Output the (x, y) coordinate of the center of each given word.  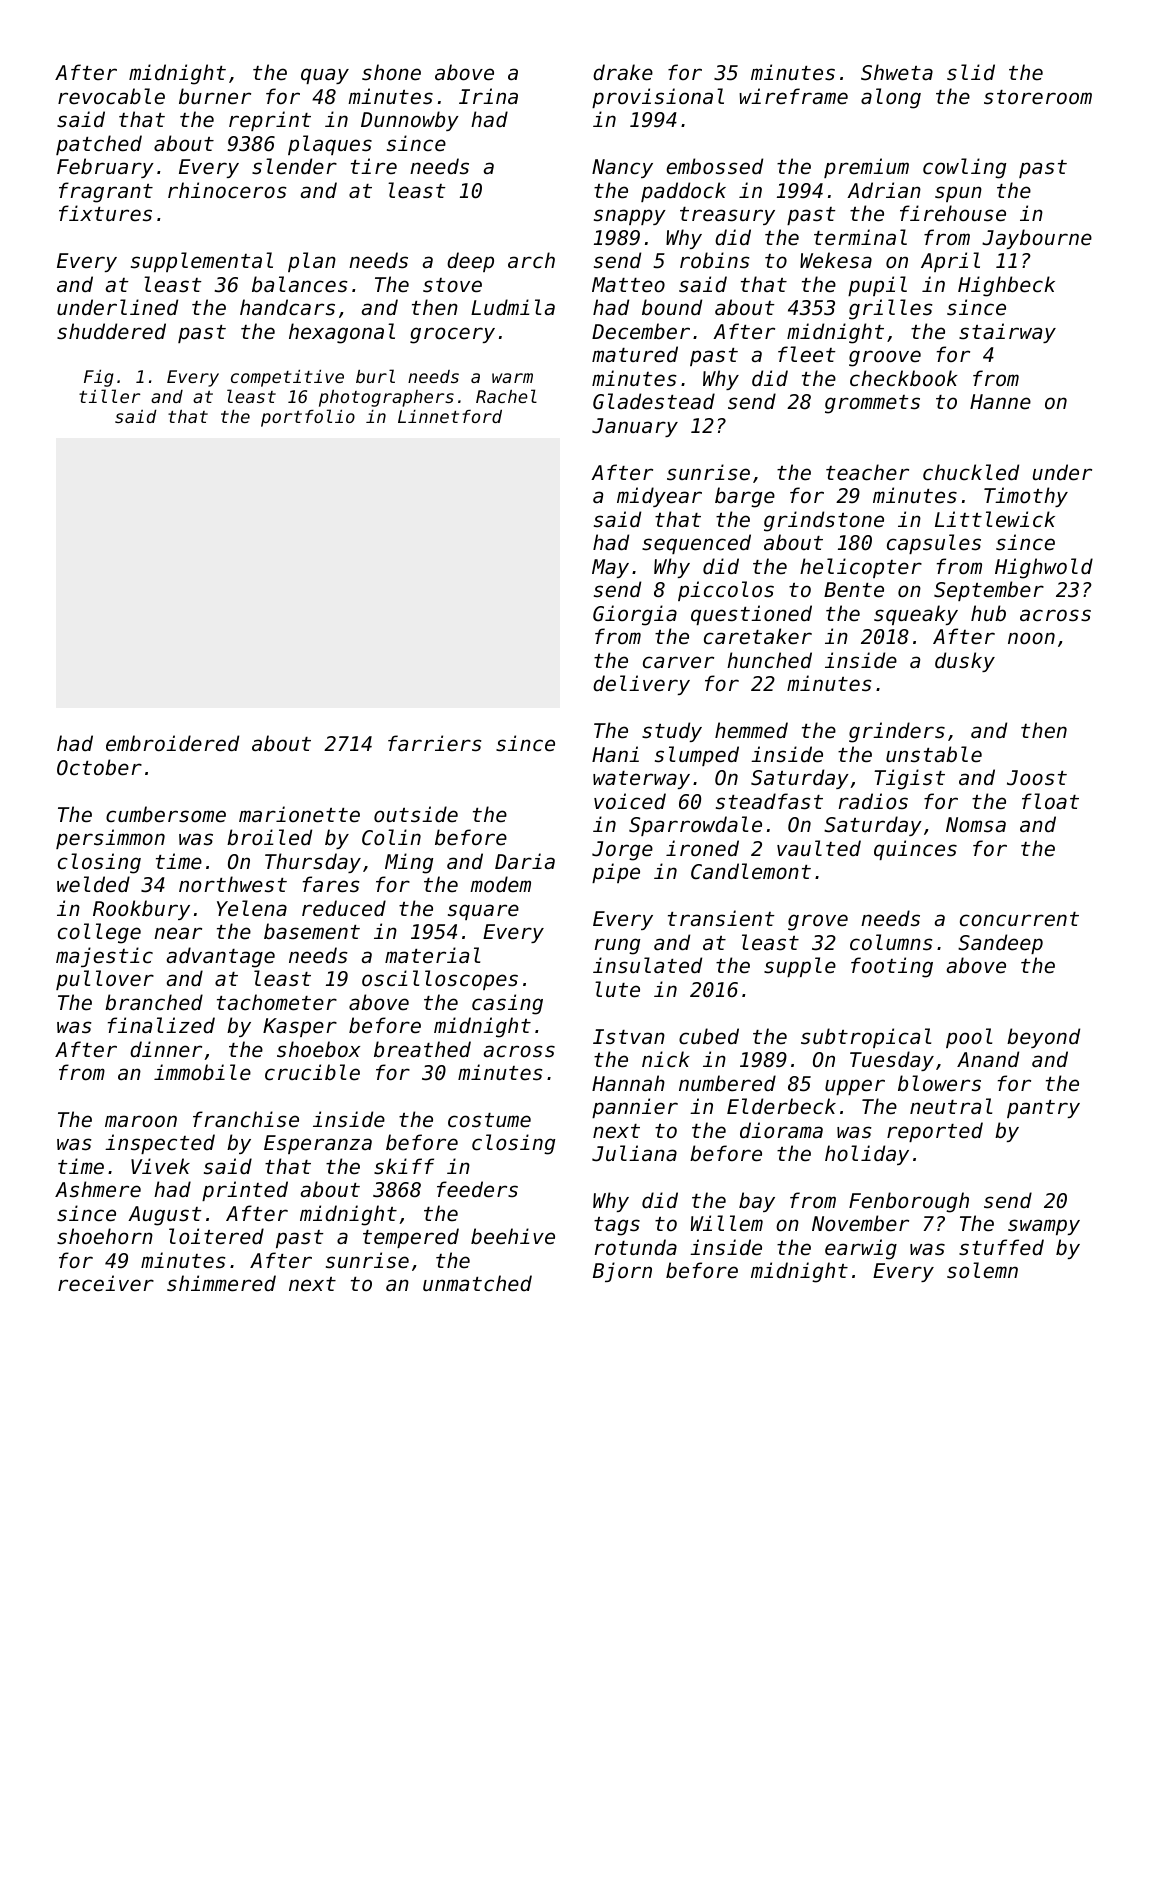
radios (873, 801)
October (99, 767)
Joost (1037, 778)
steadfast (769, 801)
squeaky (916, 615)
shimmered (221, 1283)
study (672, 732)
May (610, 568)
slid (971, 72)
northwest (233, 884)
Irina (488, 96)
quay (325, 76)
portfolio (308, 418)
